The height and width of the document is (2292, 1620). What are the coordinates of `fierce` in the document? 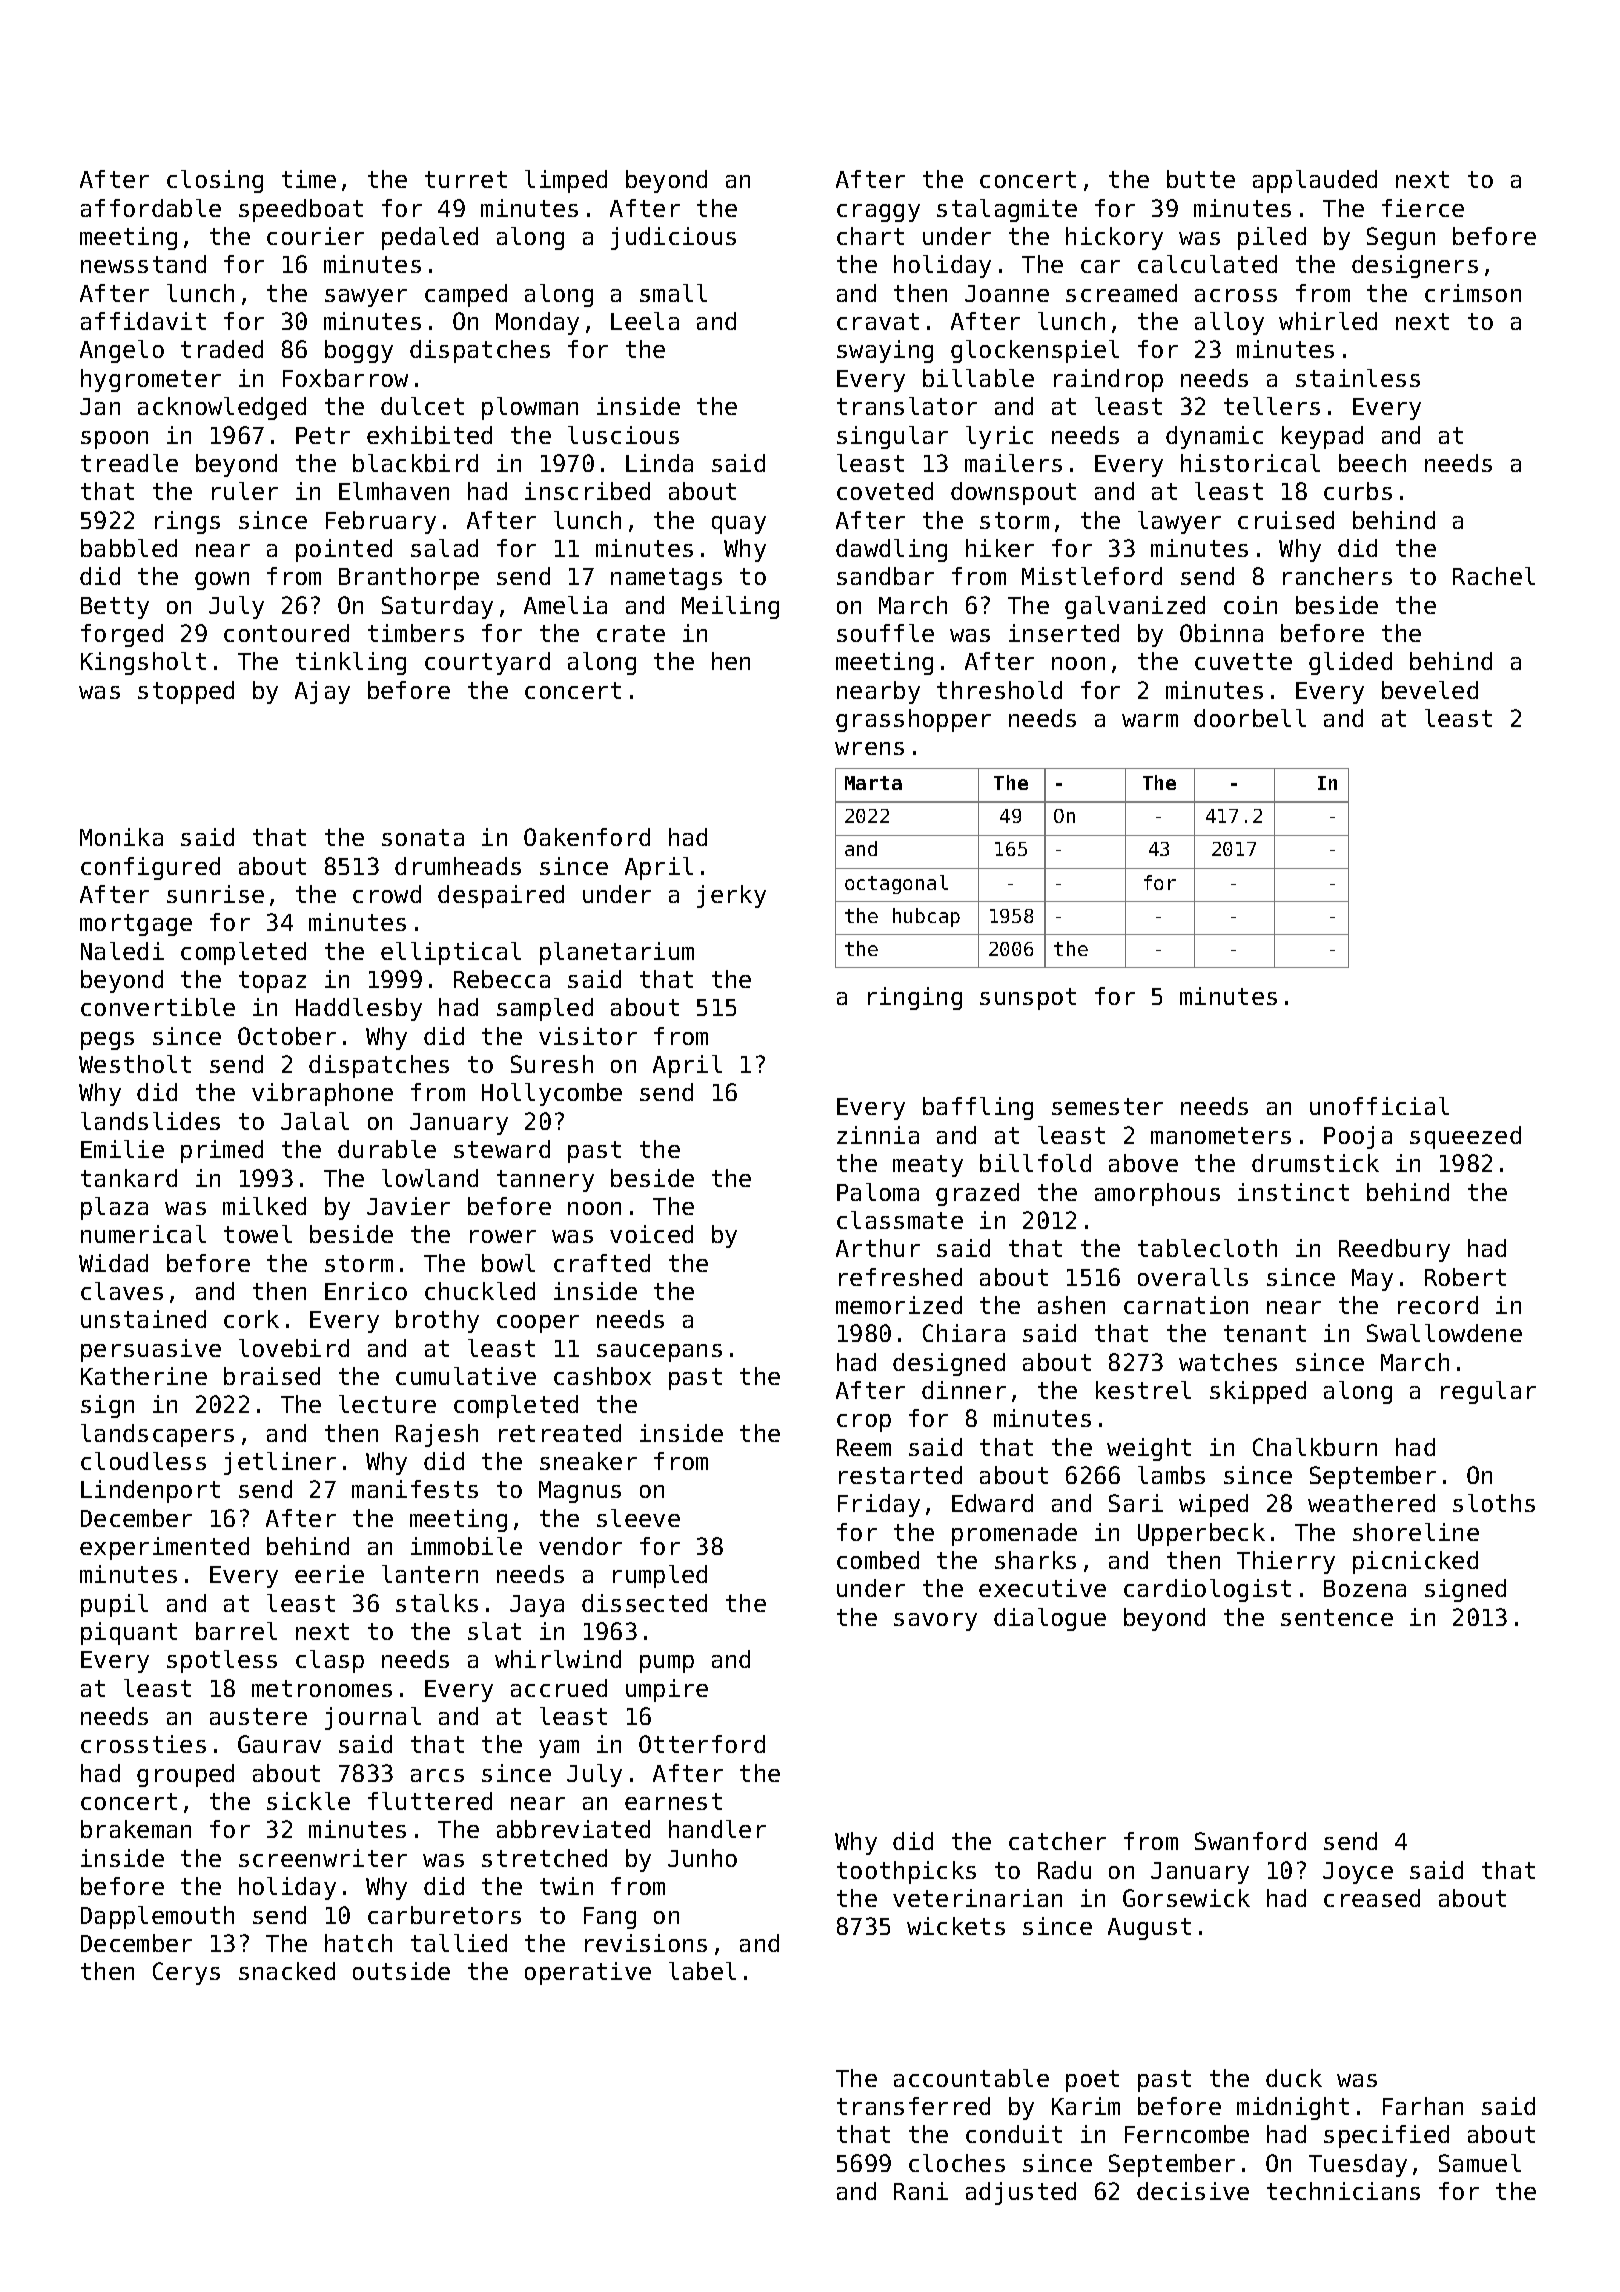 It's located at (1423, 208).
